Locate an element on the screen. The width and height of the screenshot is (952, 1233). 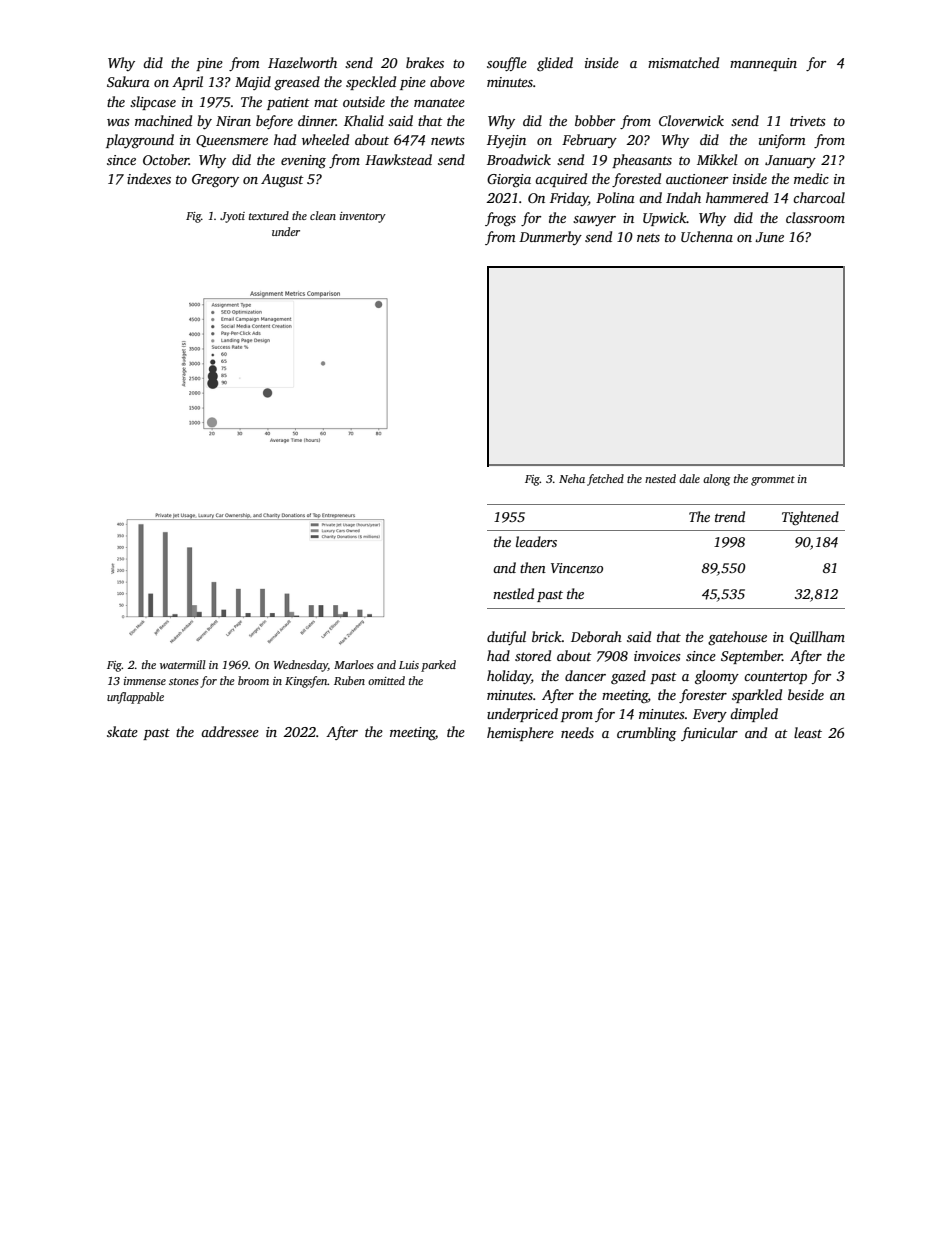
mismatched is located at coordinates (683, 62).
